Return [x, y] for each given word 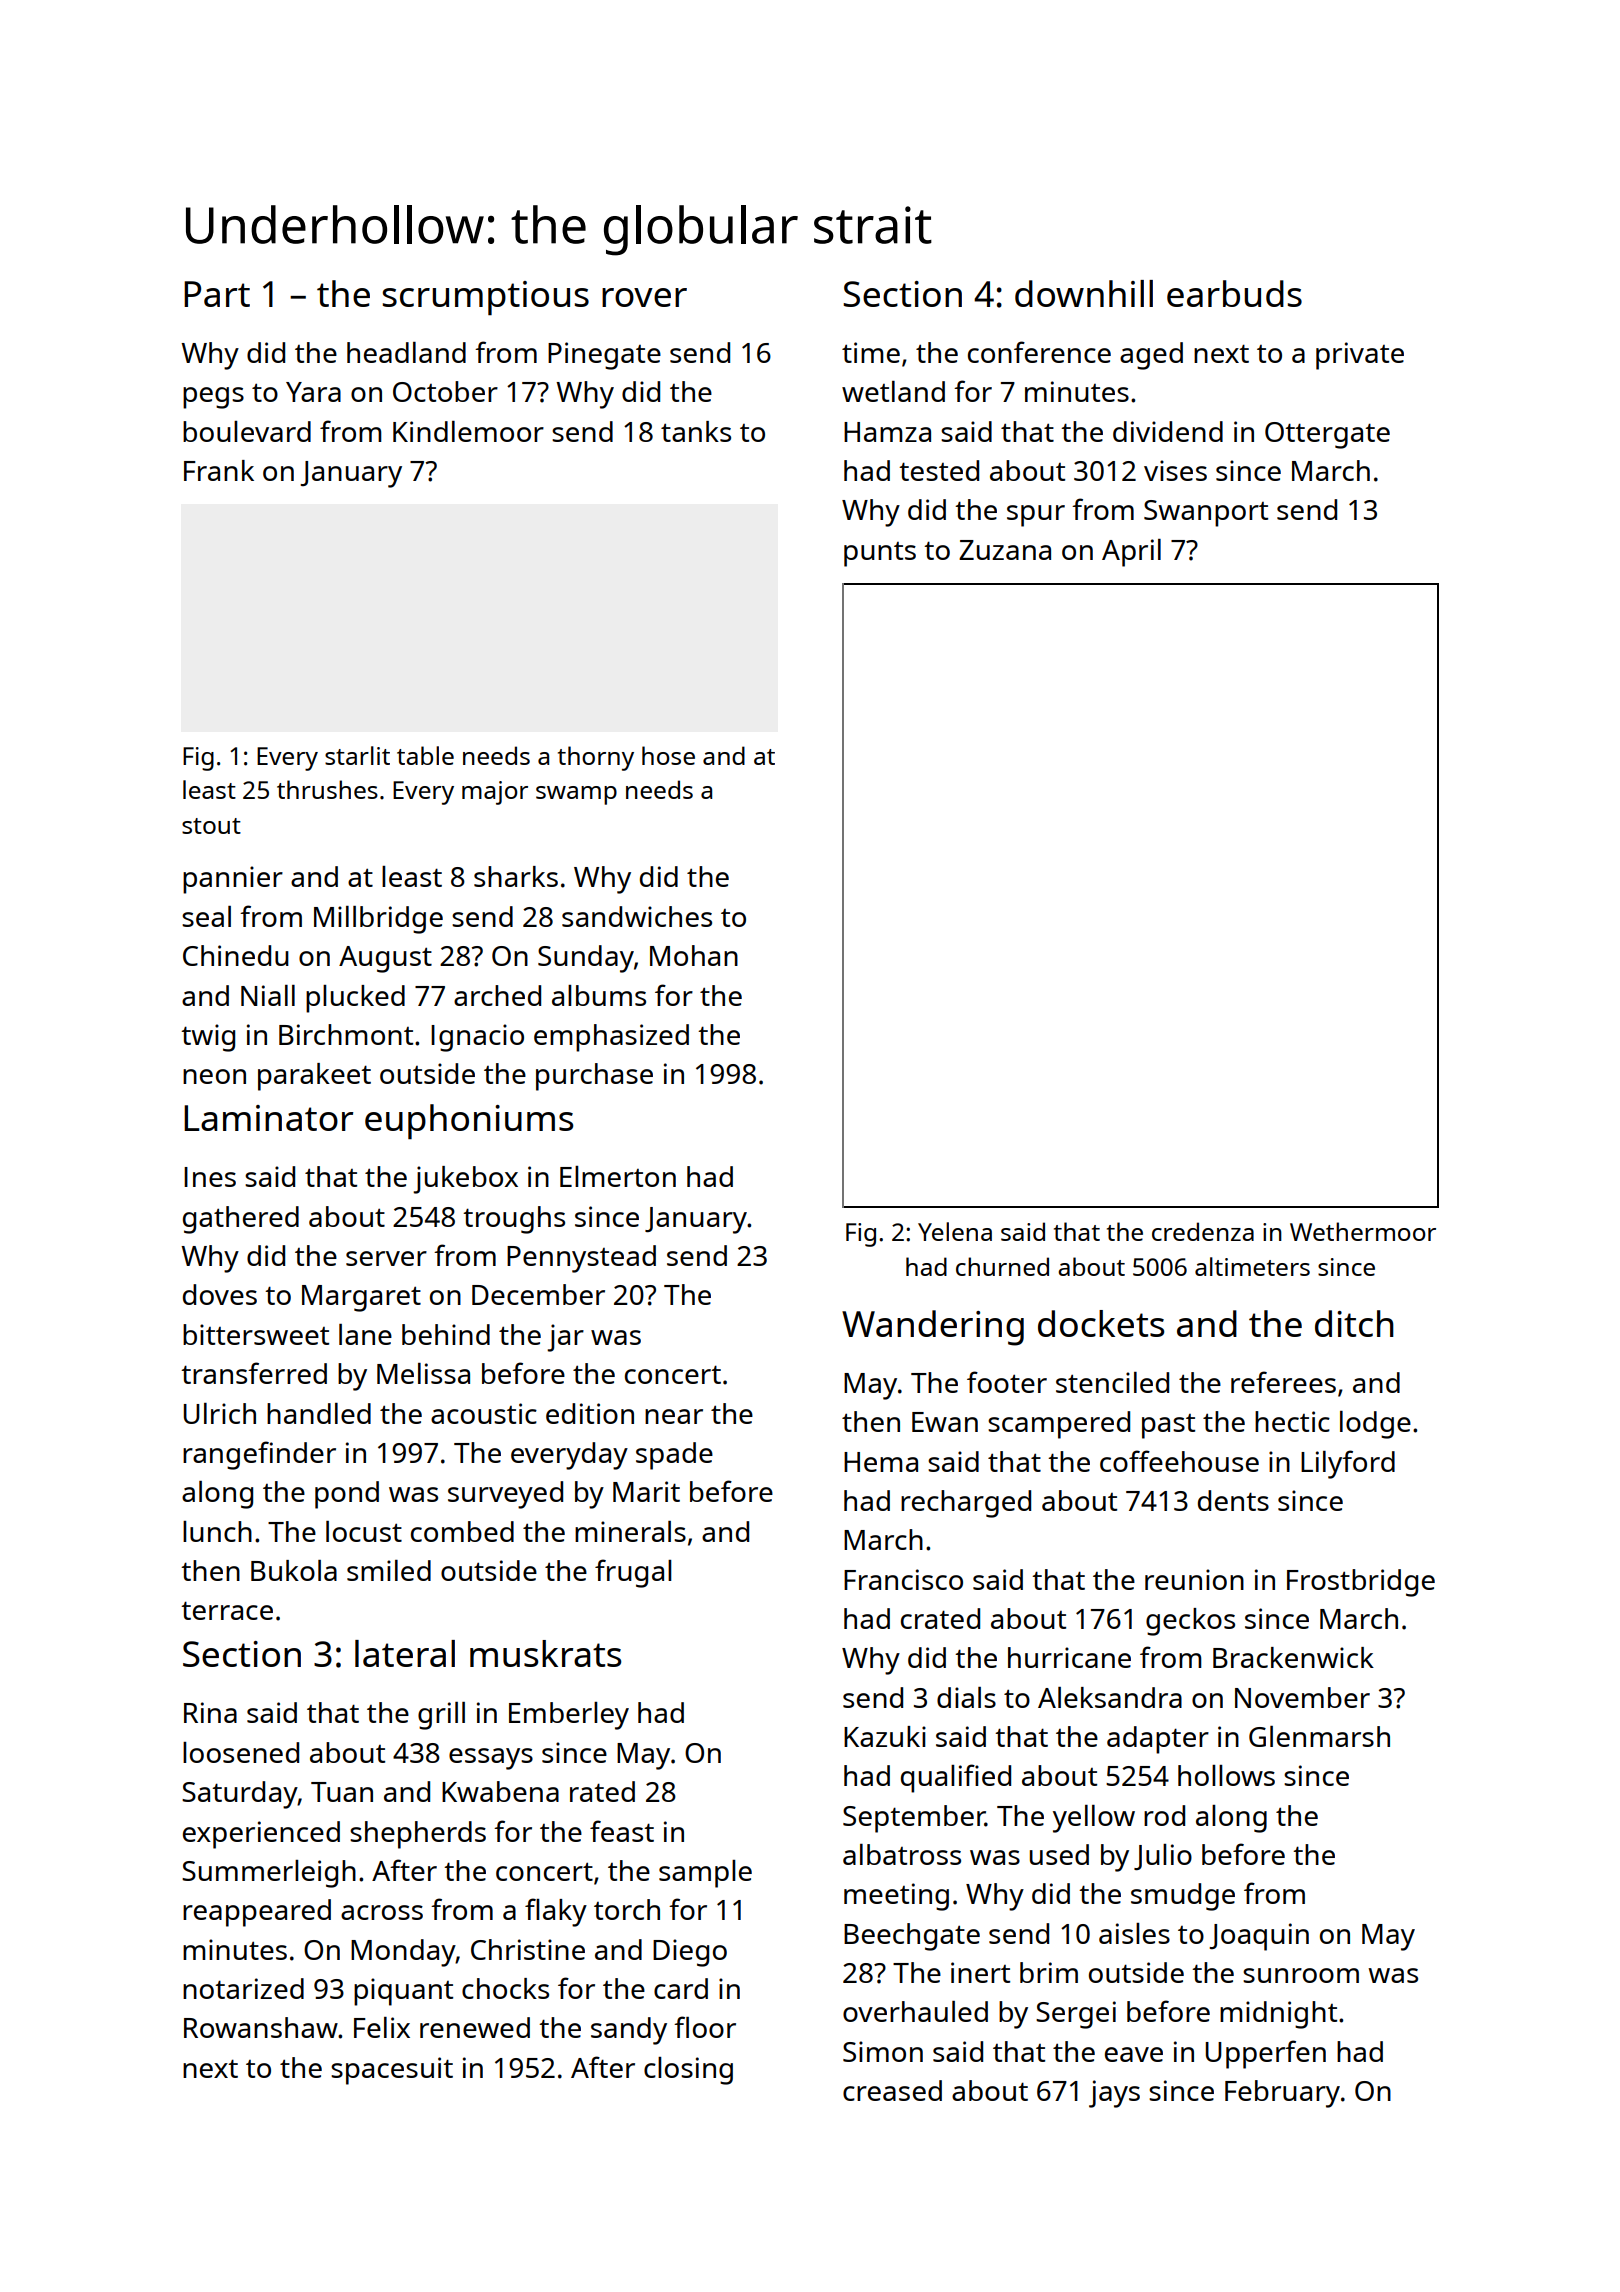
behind [446, 1334]
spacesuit [392, 2071]
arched [497, 995]
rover [644, 297]
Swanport [1206, 513]
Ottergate [1327, 435]
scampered [1059, 1425]
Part [217, 294]
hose [668, 755]
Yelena [955, 1231]
